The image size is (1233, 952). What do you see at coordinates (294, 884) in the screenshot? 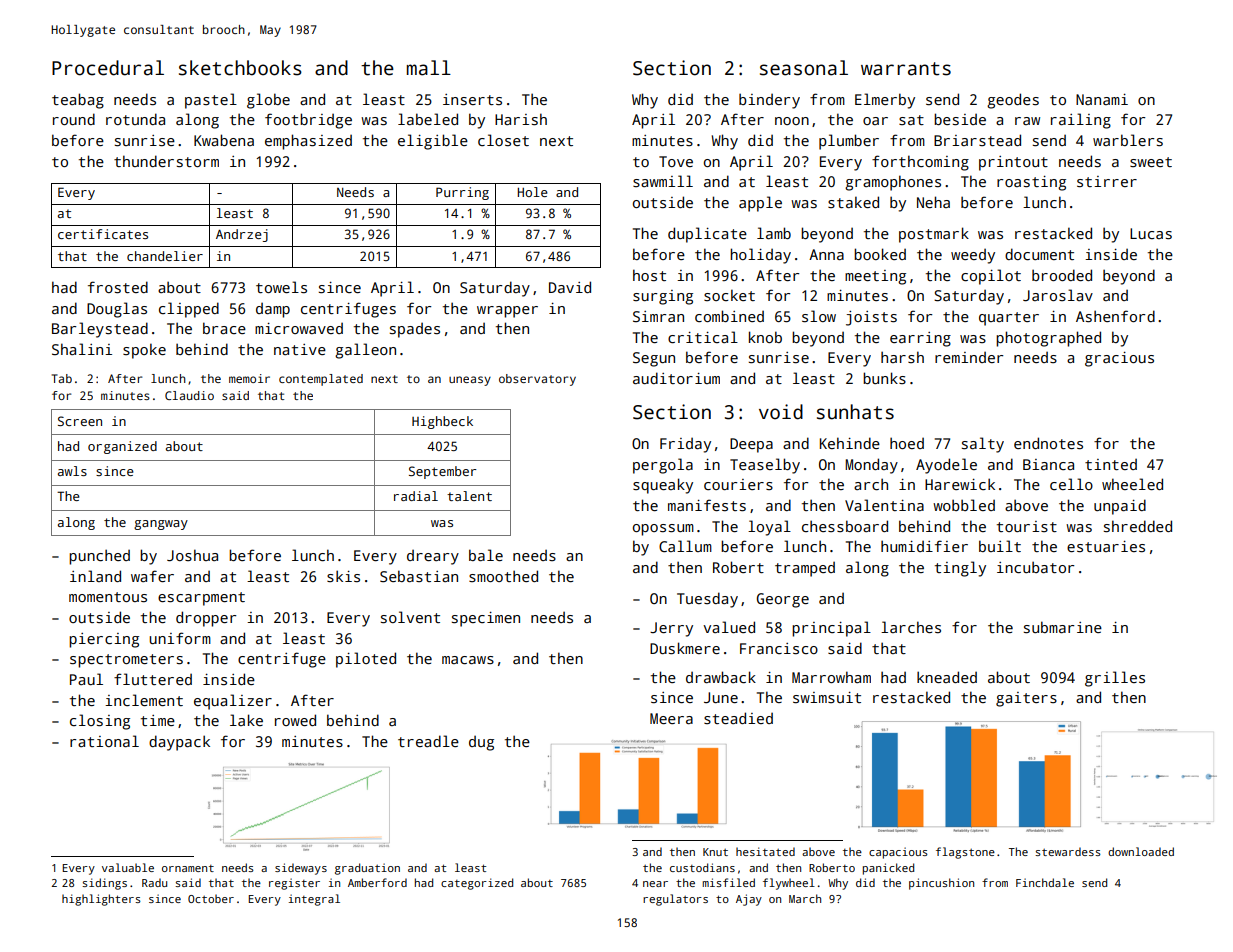
I see `register` at bounding box center [294, 884].
